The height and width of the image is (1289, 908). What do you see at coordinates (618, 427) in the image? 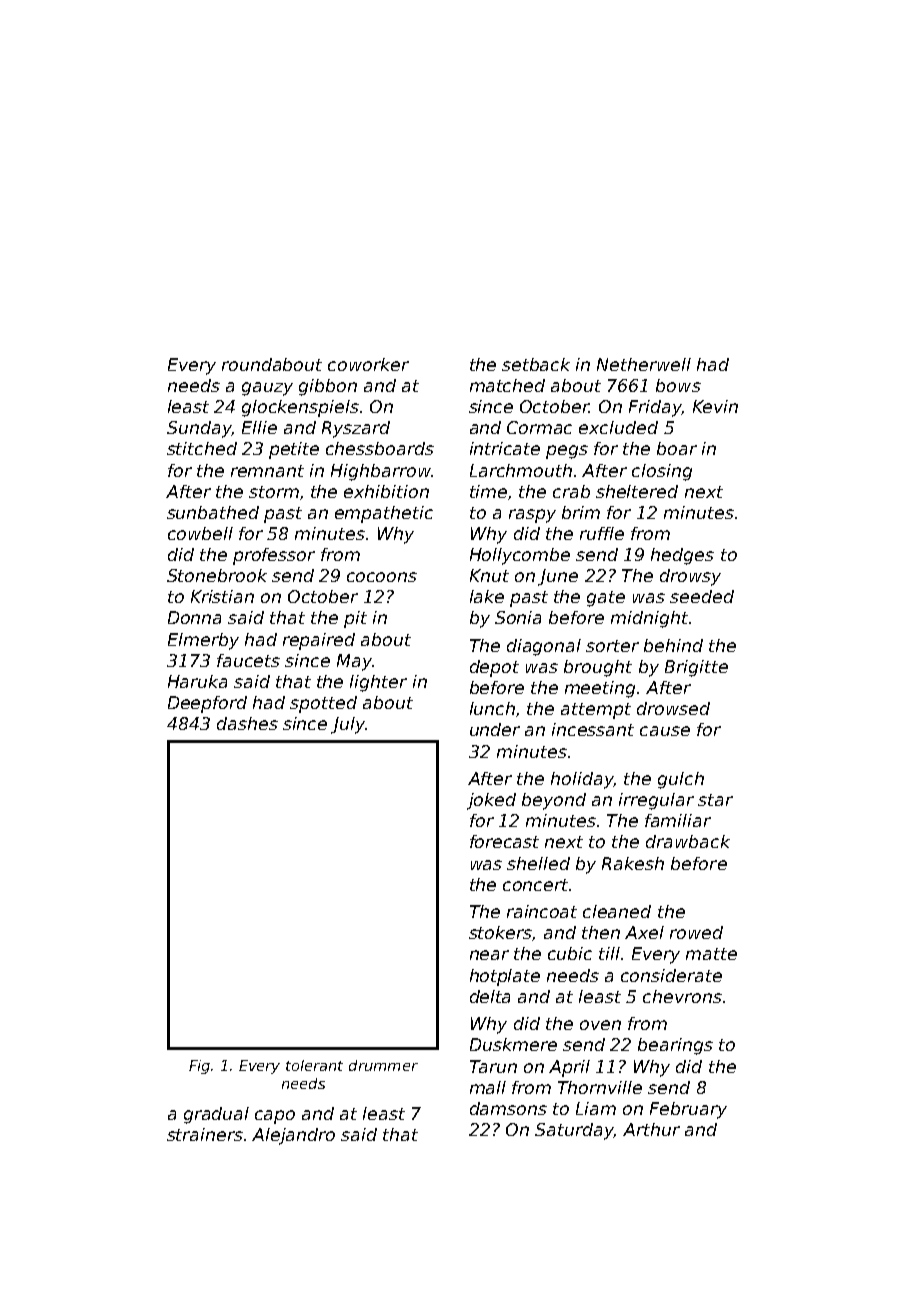
I see `excluded` at bounding box center [618, 427].
